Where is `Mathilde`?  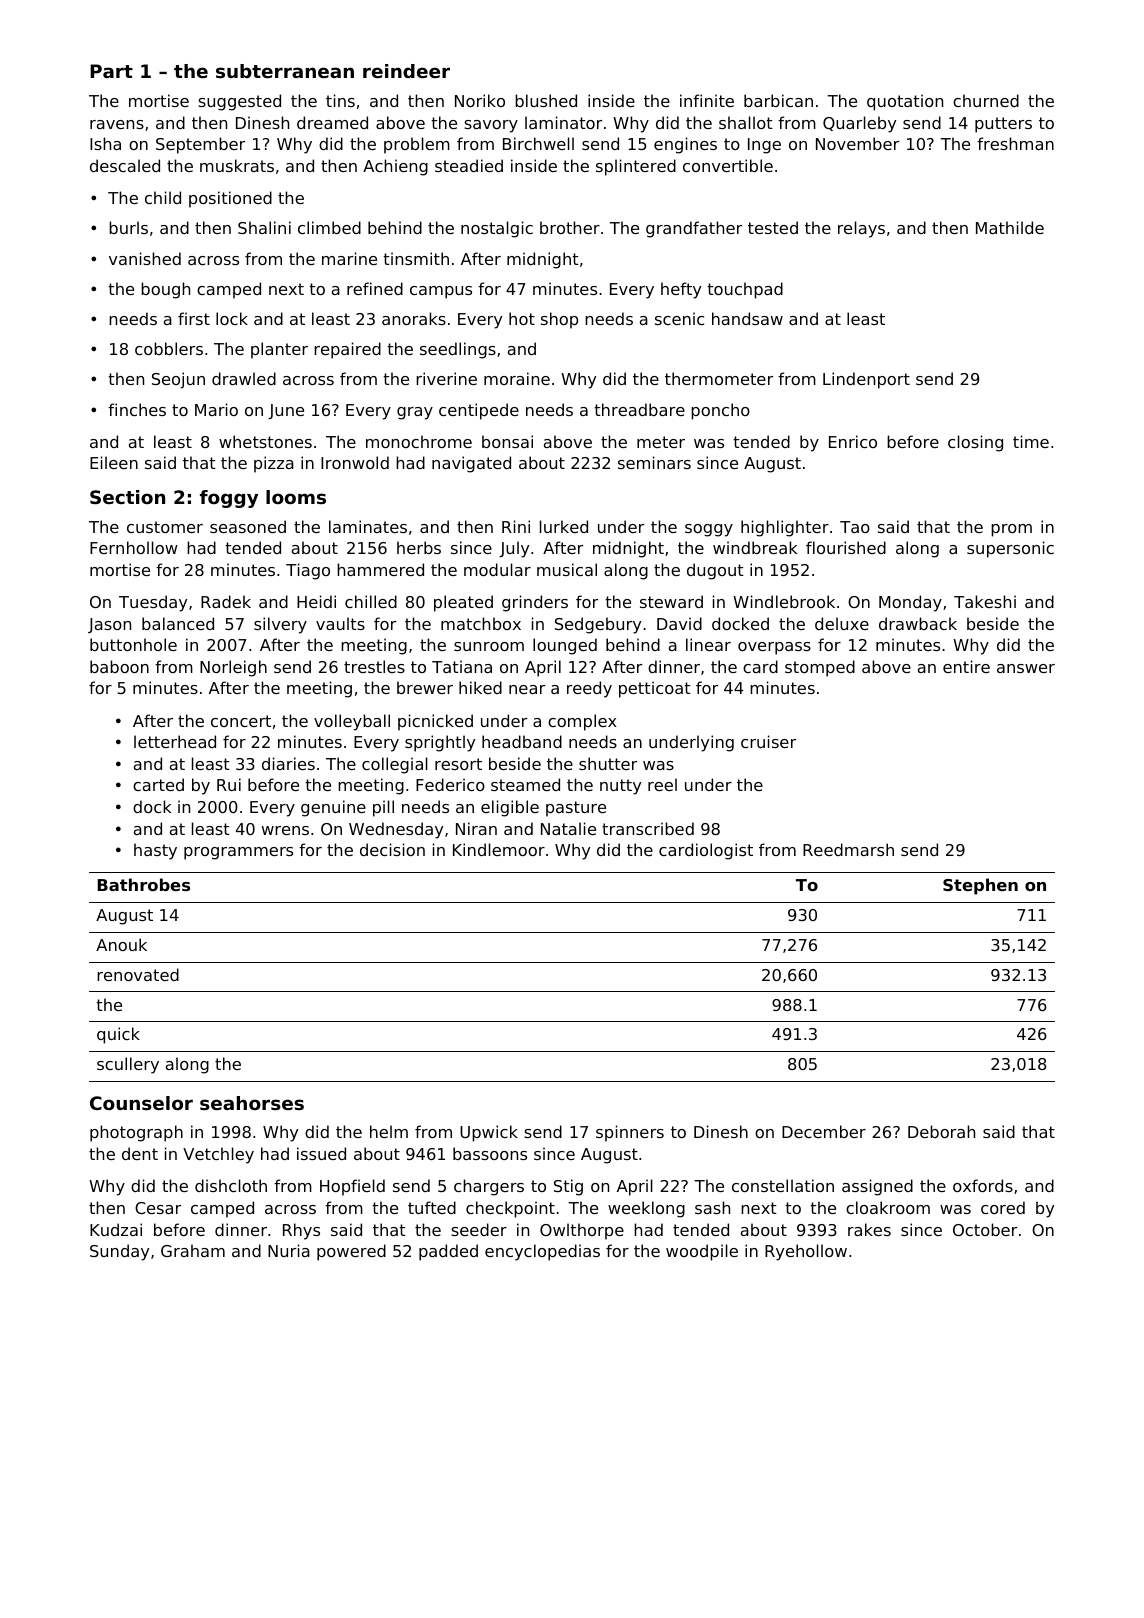 Mathilde is located at coordinates (1010, 227).
